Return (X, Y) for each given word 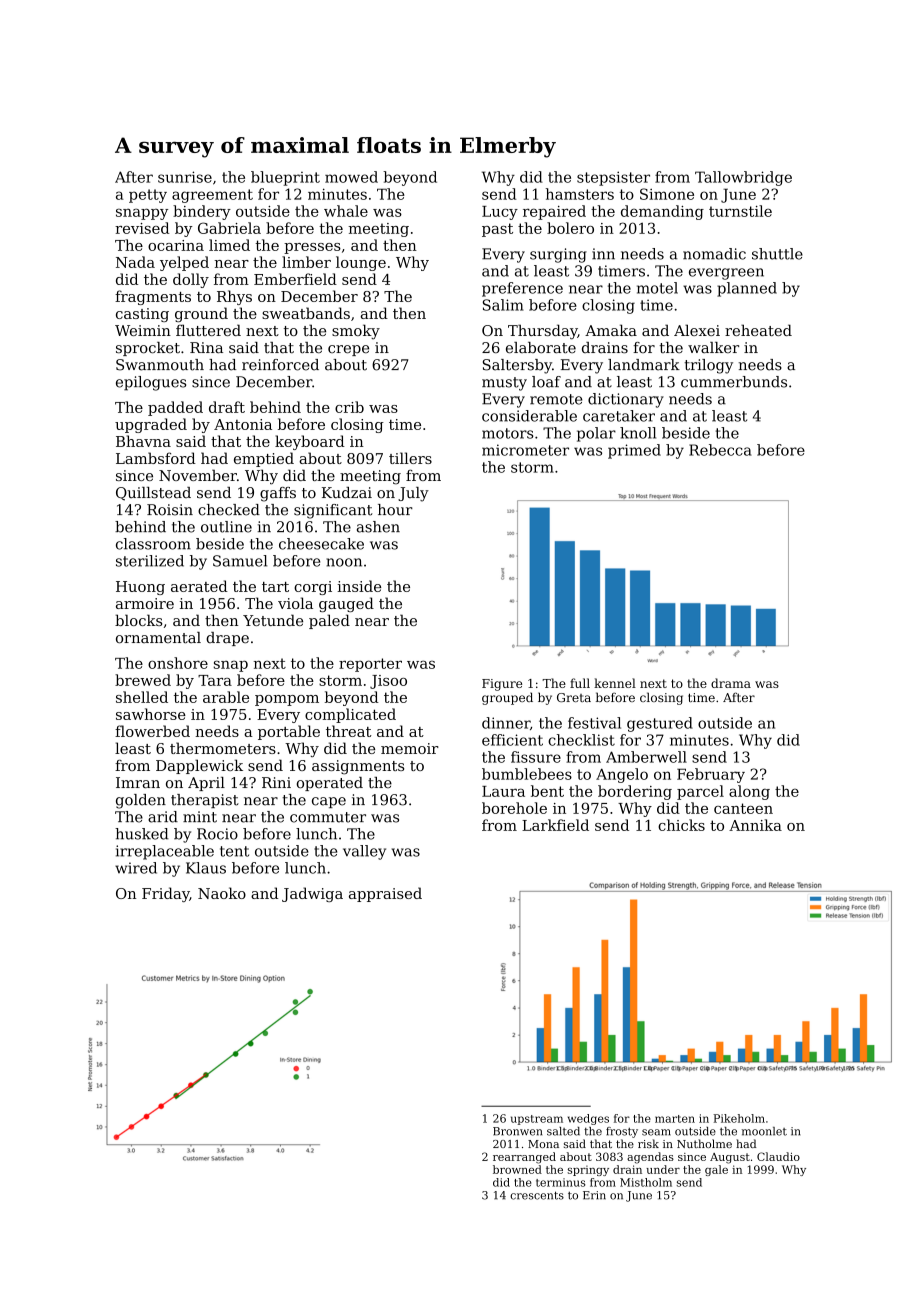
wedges (588, 1119)
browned (517, 1169)
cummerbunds (734, 382)
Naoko (222, 893)
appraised (385, 894)
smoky (356, 332)
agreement (212, 196)
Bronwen (517, 1131)
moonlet (764, 1131)
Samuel (240, 561)
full (580, 683)
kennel (615, 683)
